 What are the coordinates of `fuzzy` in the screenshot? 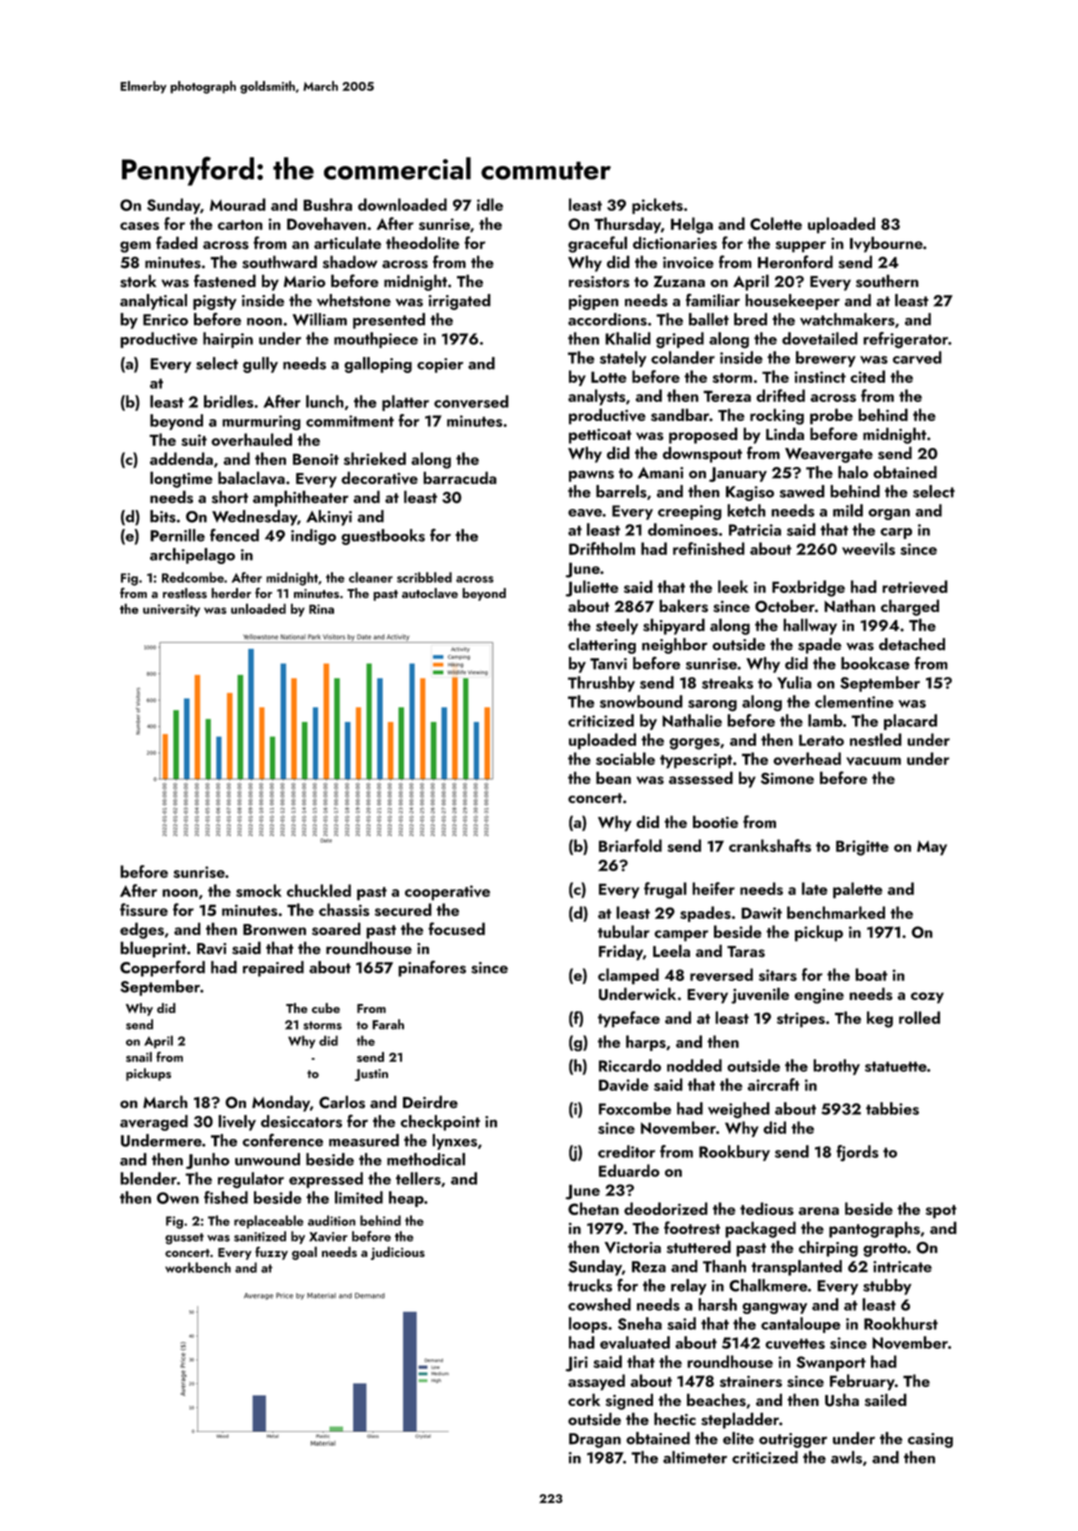 It's located at (271, 1253).
